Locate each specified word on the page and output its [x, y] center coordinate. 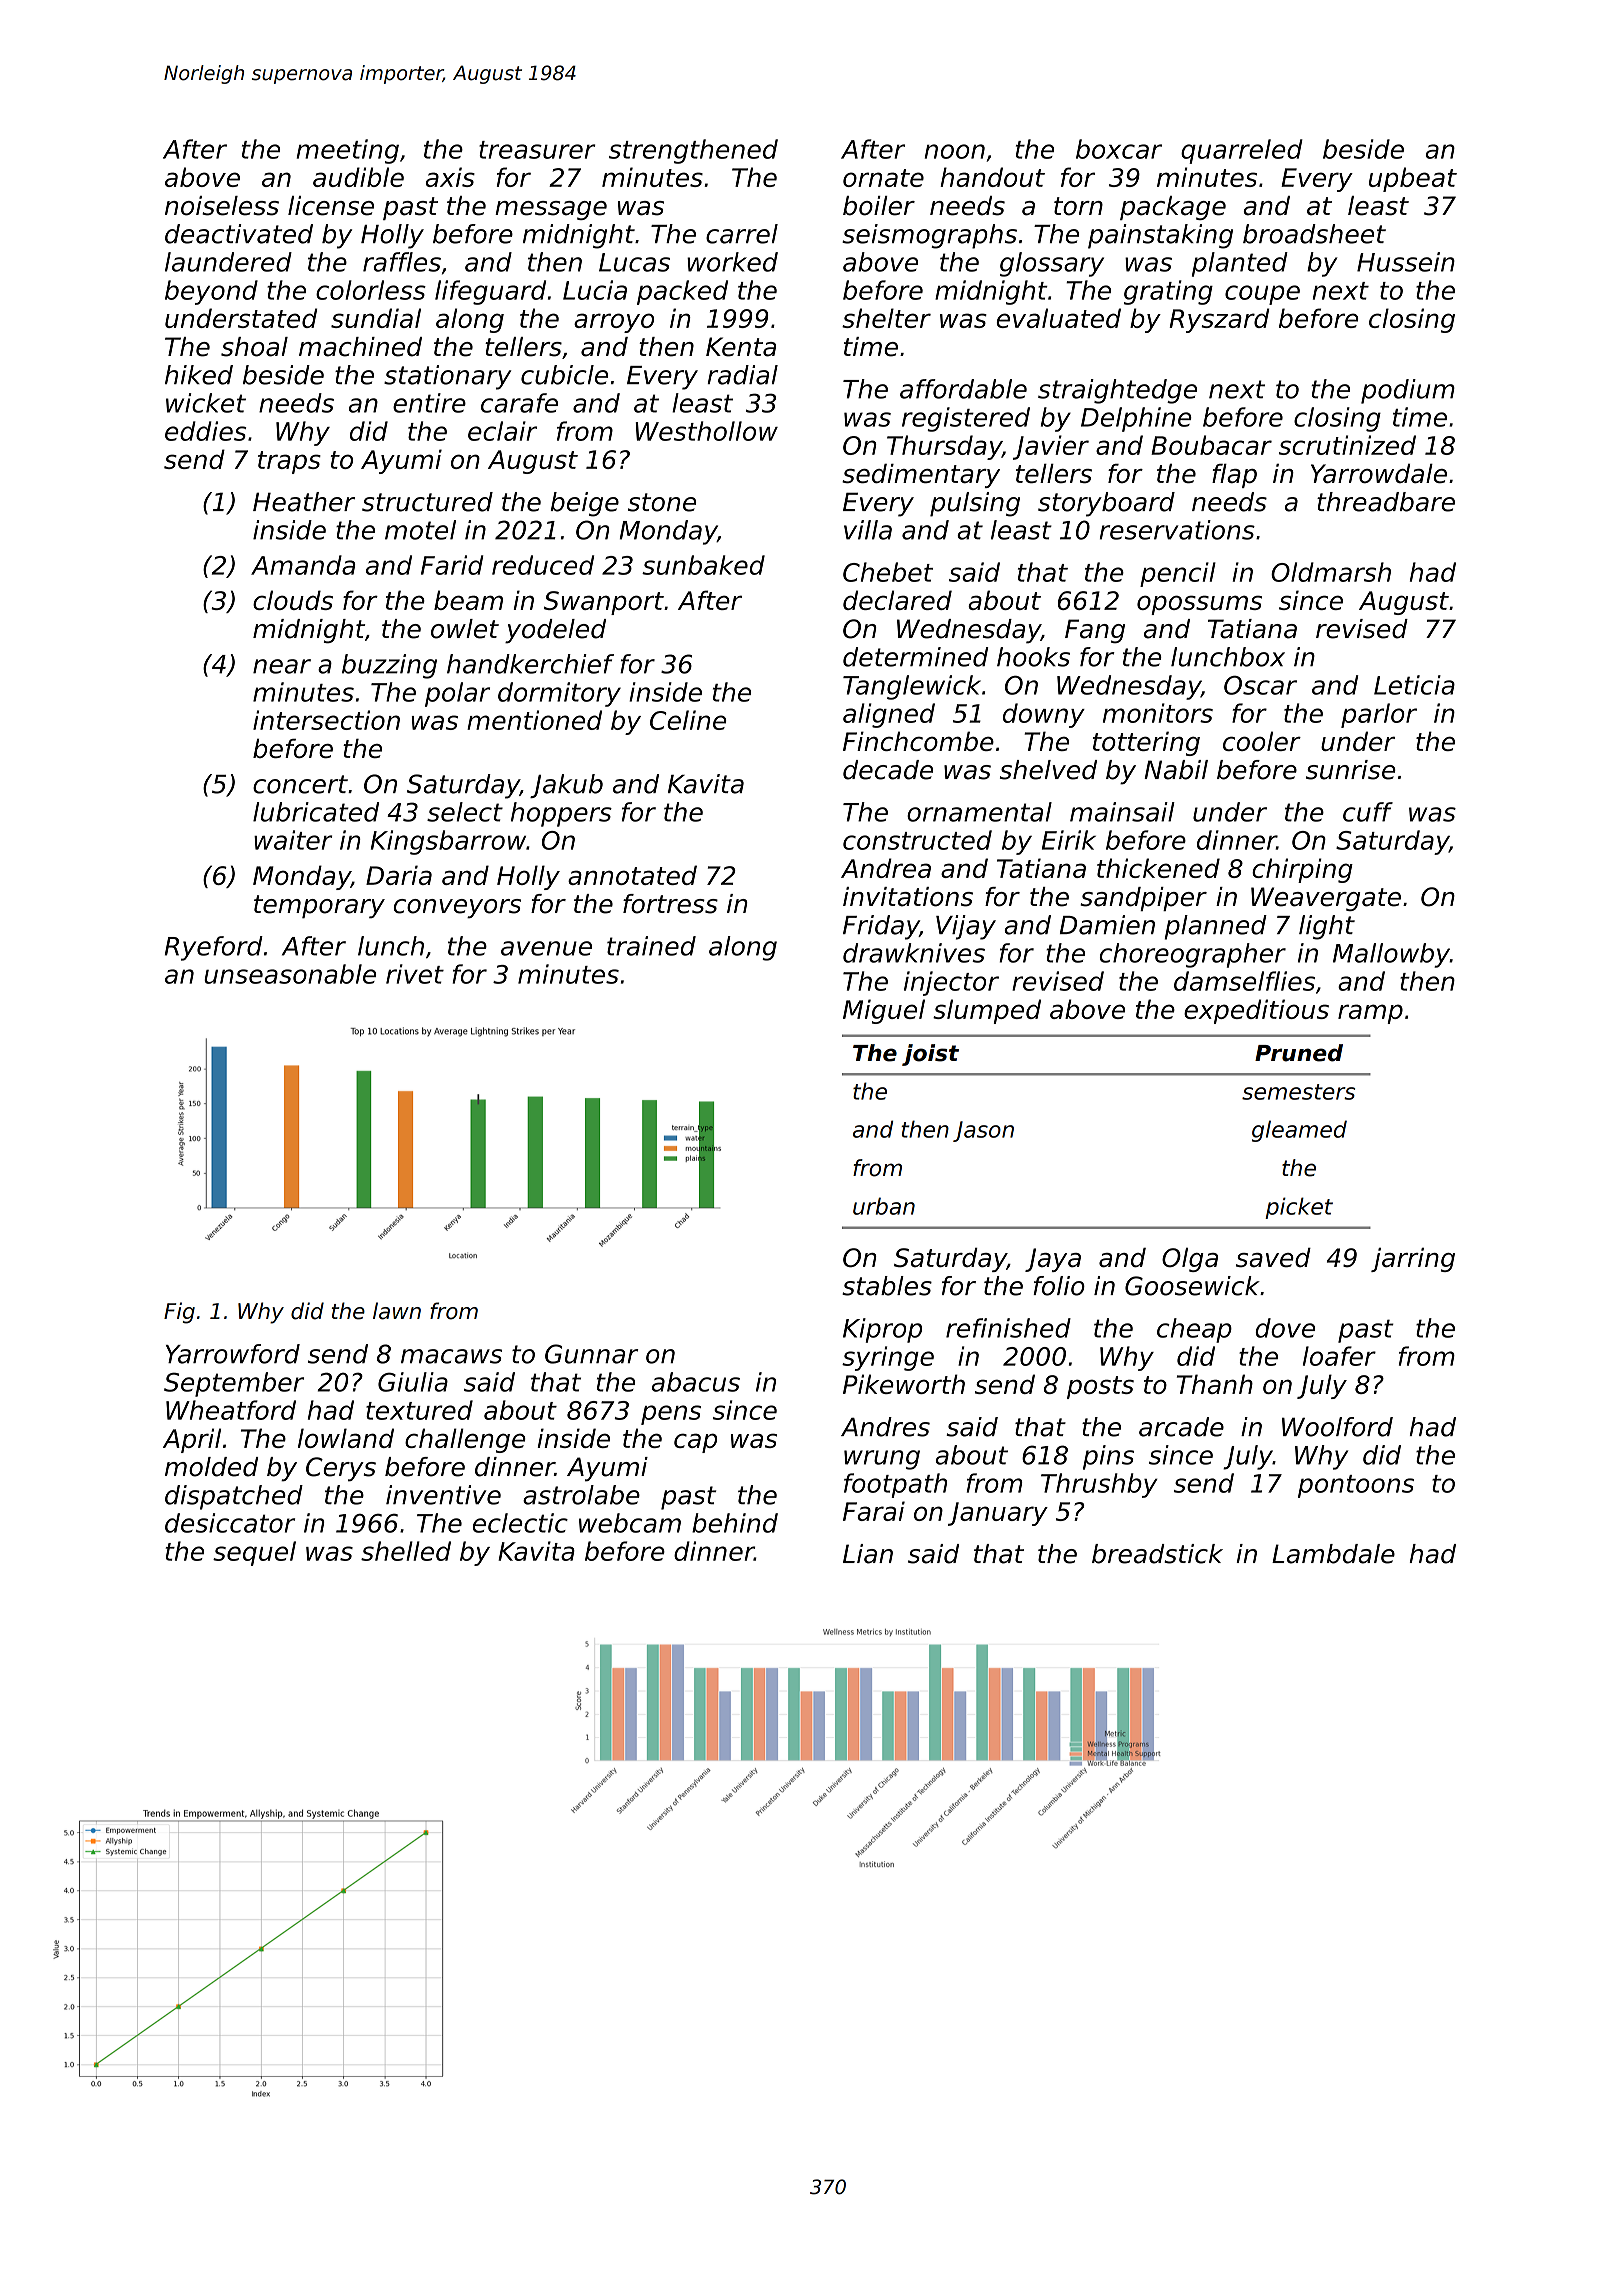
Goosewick [1192, 1286]
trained [651, 946]
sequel [254, 1553]
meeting [348, 151]
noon [955, 151]
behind [735, 1523]
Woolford [1337, 1427]
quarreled [1242, 151]
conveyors [457, 909]
